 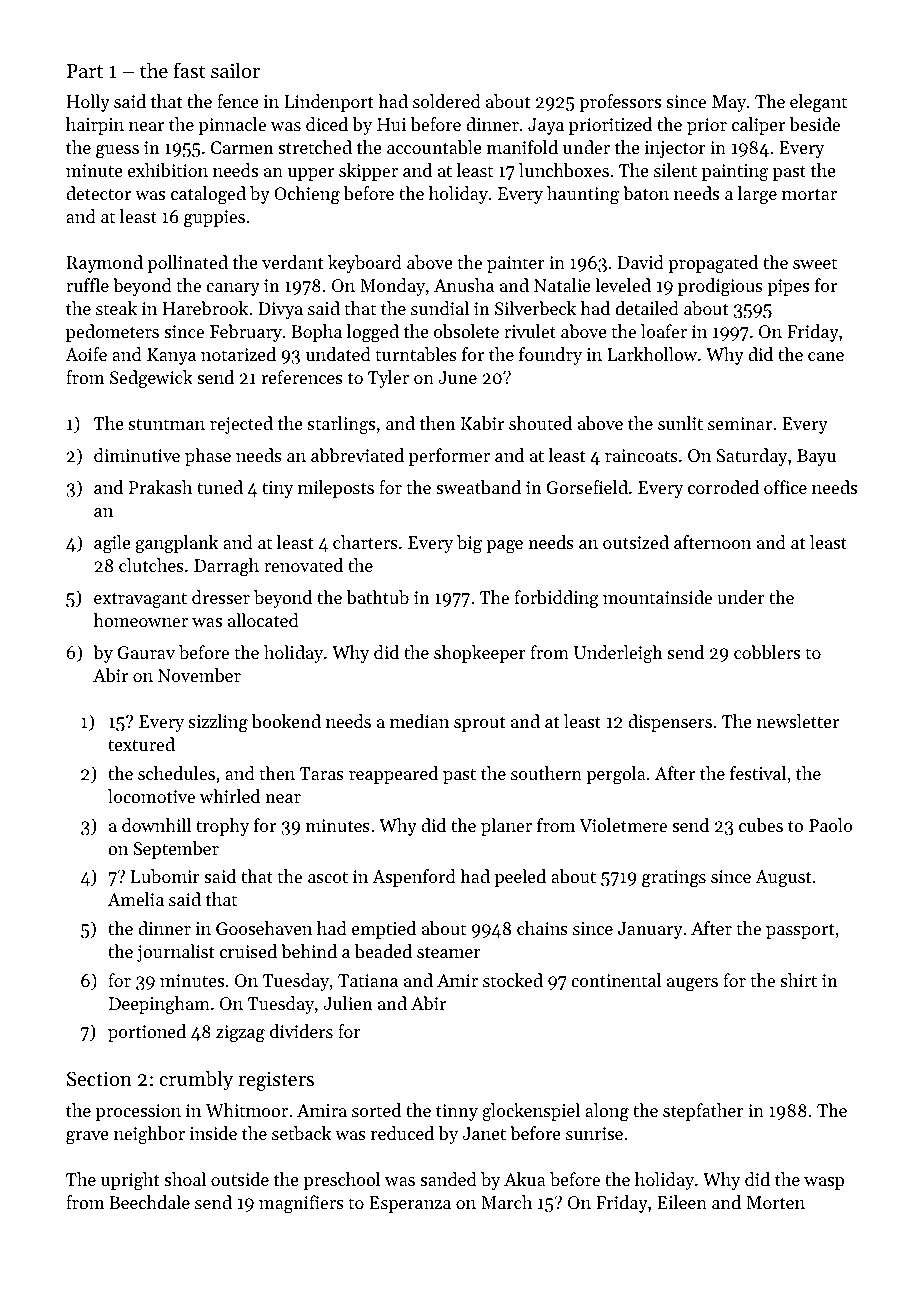 What do you see at coordinates (818, 103) in the page?
I see `elegant` at bounding box center [818, 103].
